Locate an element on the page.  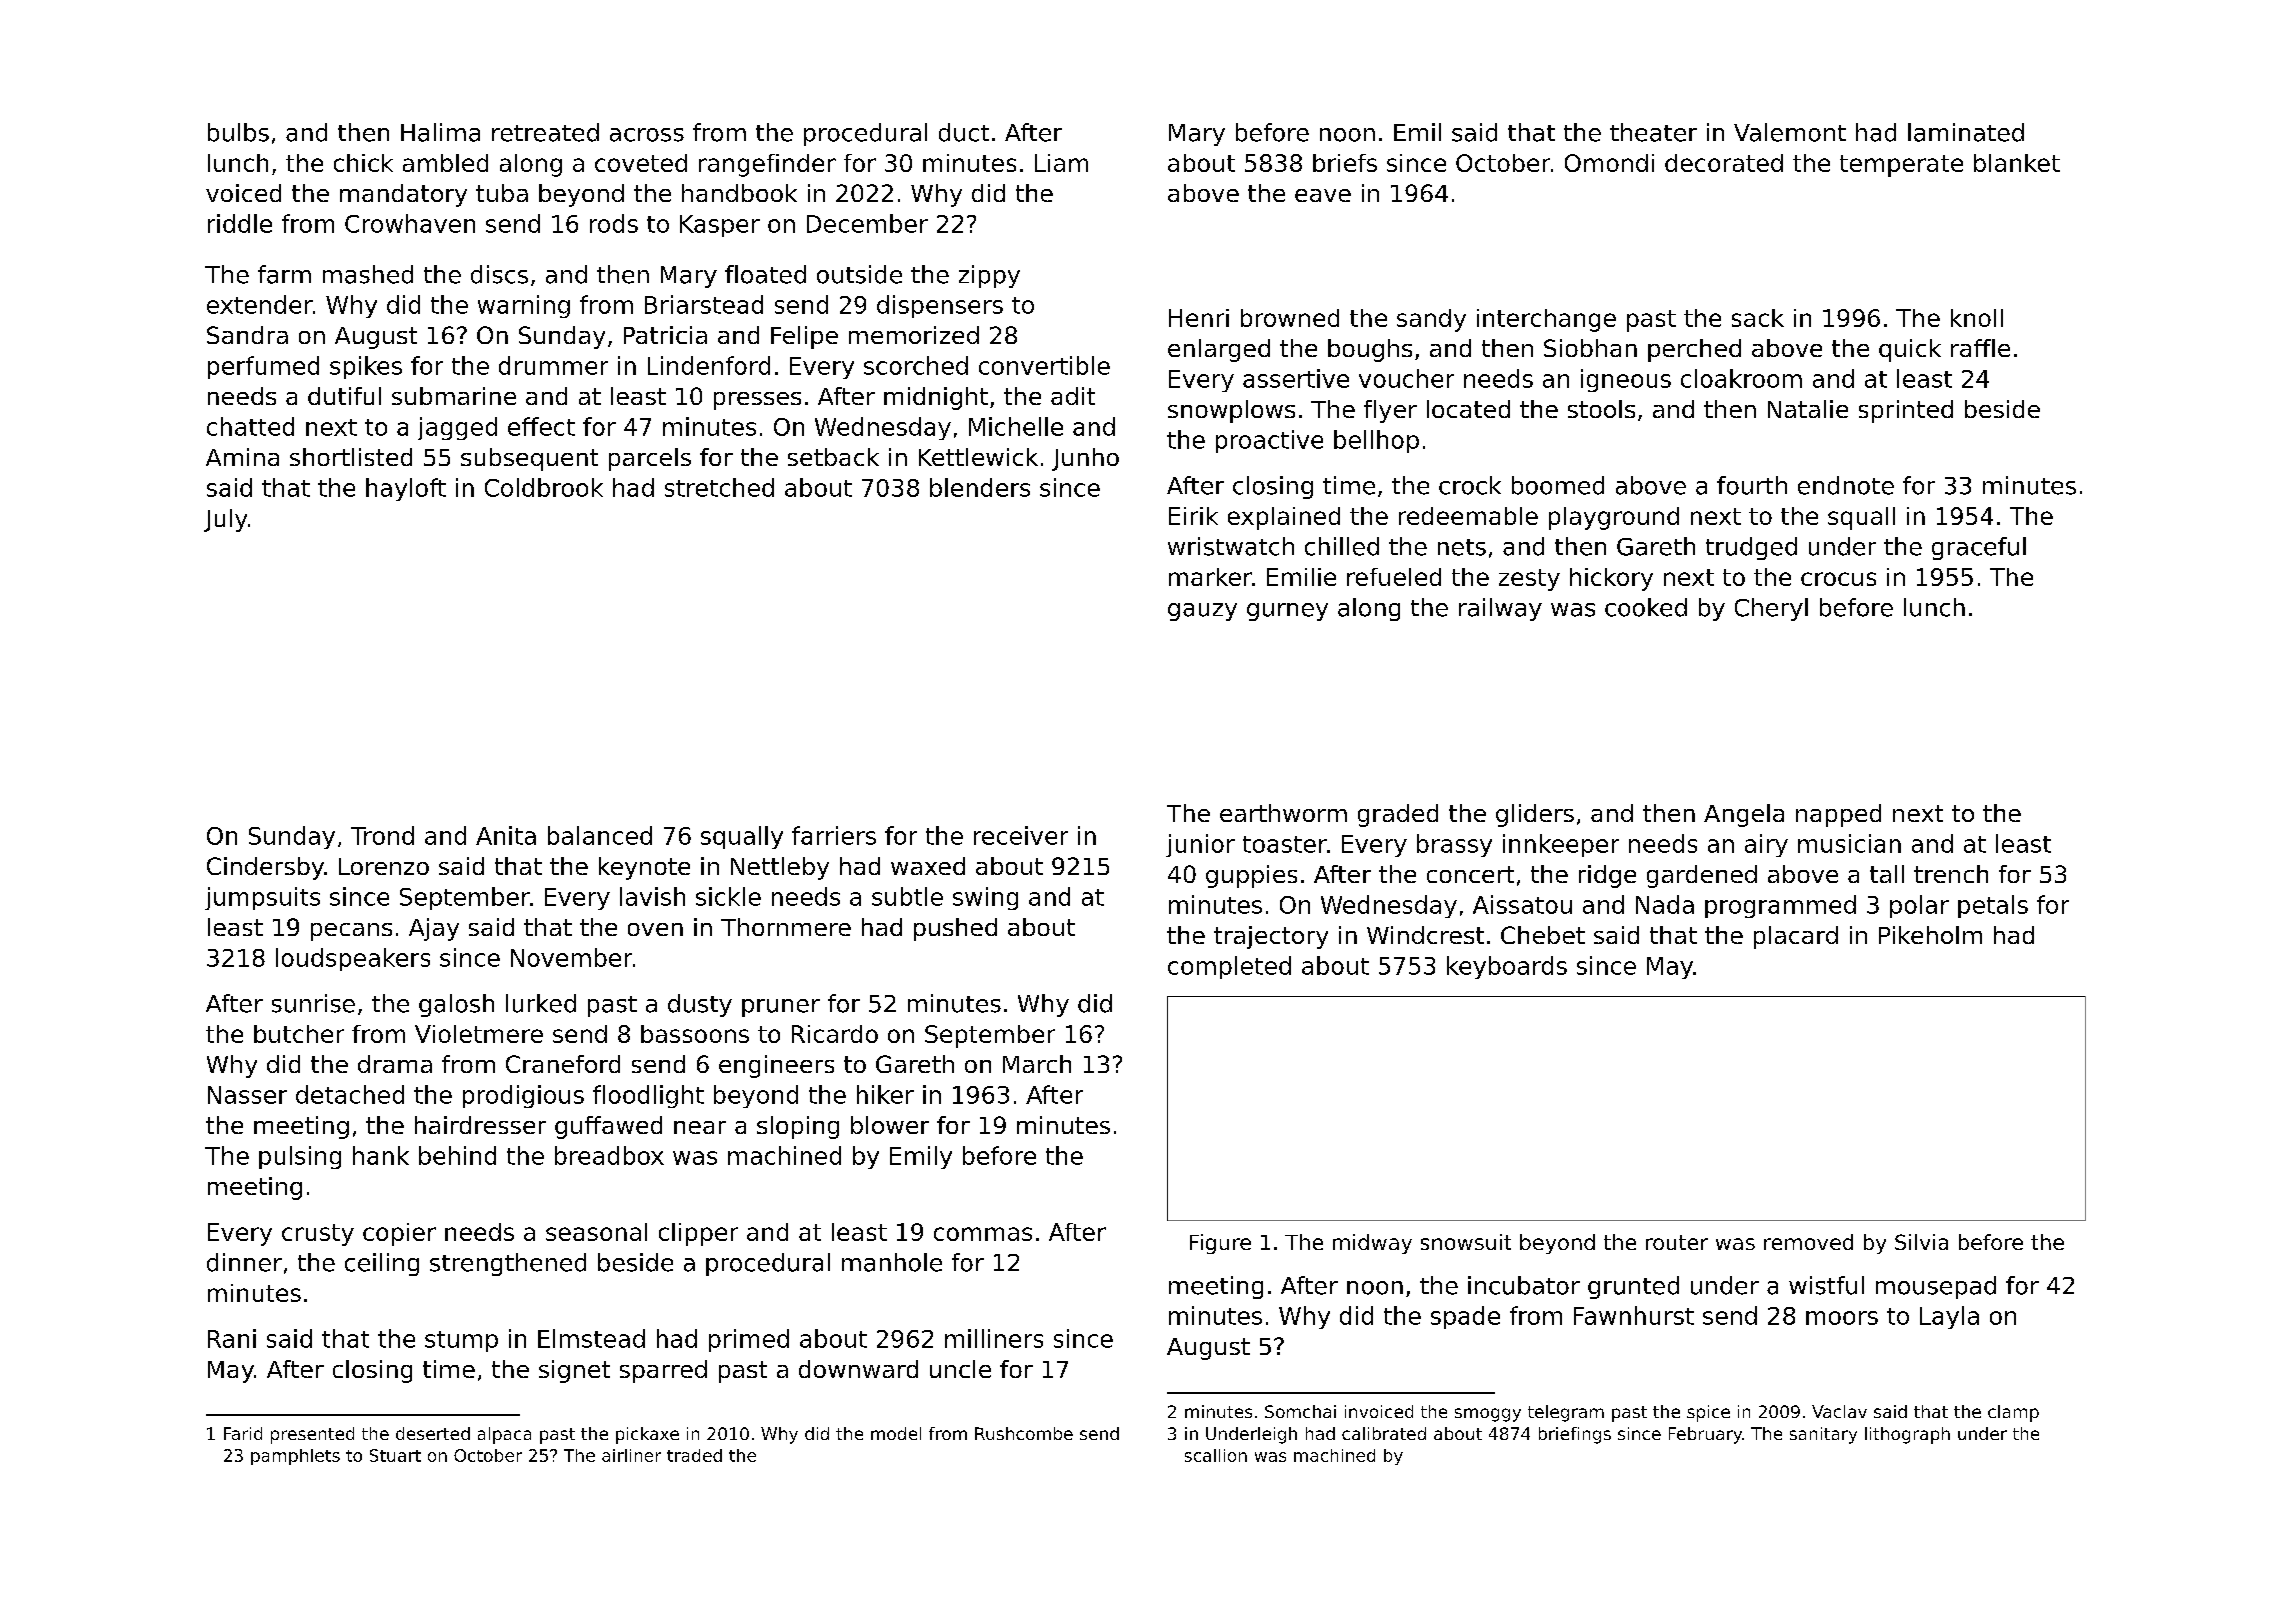
butcher is located at coordinates (299, 1034).
